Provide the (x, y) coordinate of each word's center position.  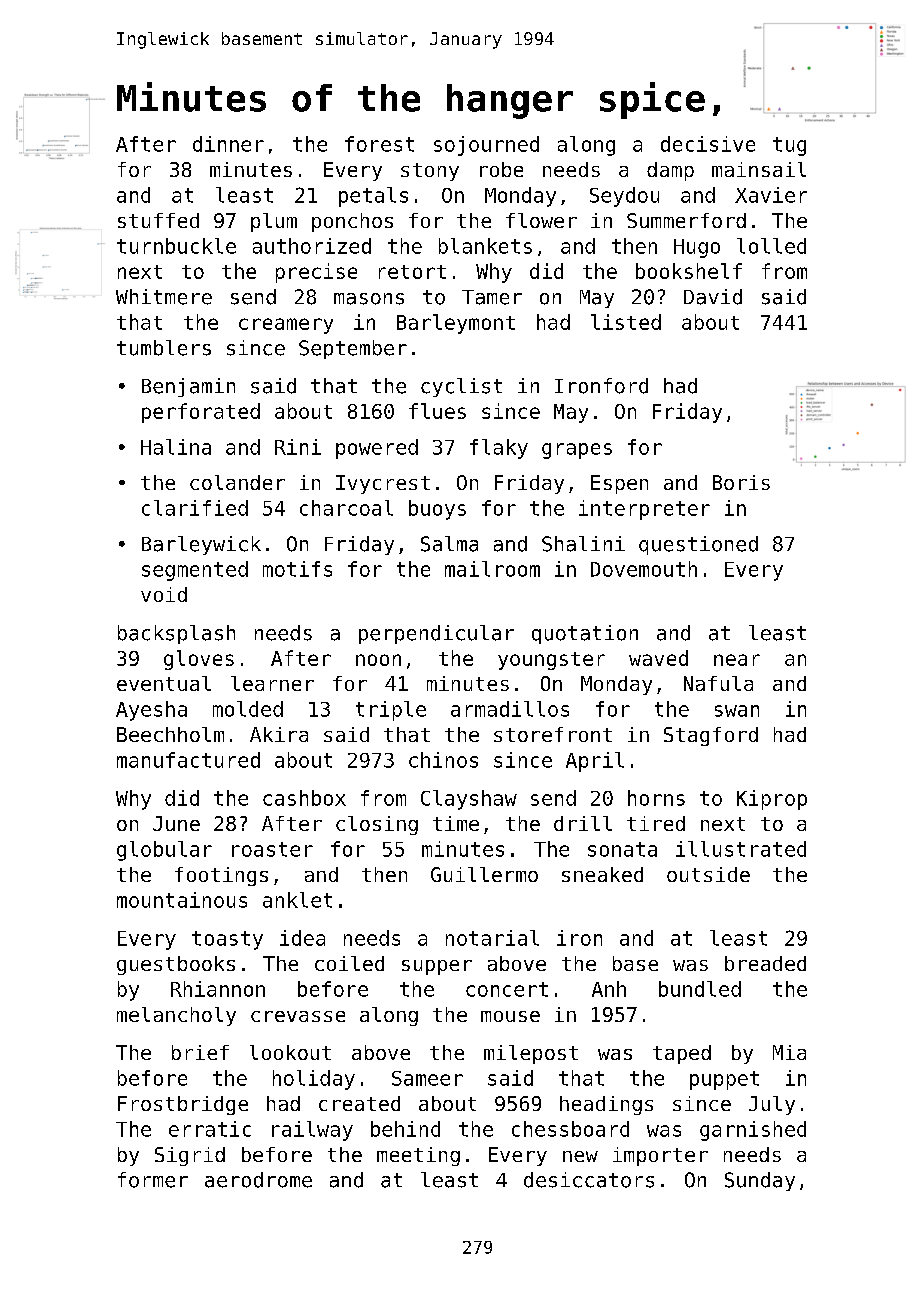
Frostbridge (183, 1105)
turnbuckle (176, 246)
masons (369, 299)
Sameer (427, 1078)
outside (708, 874)
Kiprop (772, 800)
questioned (698, 545)
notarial (492, 938)
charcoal (346, 508)
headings (606, 1105)
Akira (279, 734)
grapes (577, 451)
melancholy (176, 1016)
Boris (741, 482)
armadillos (510, 709)
